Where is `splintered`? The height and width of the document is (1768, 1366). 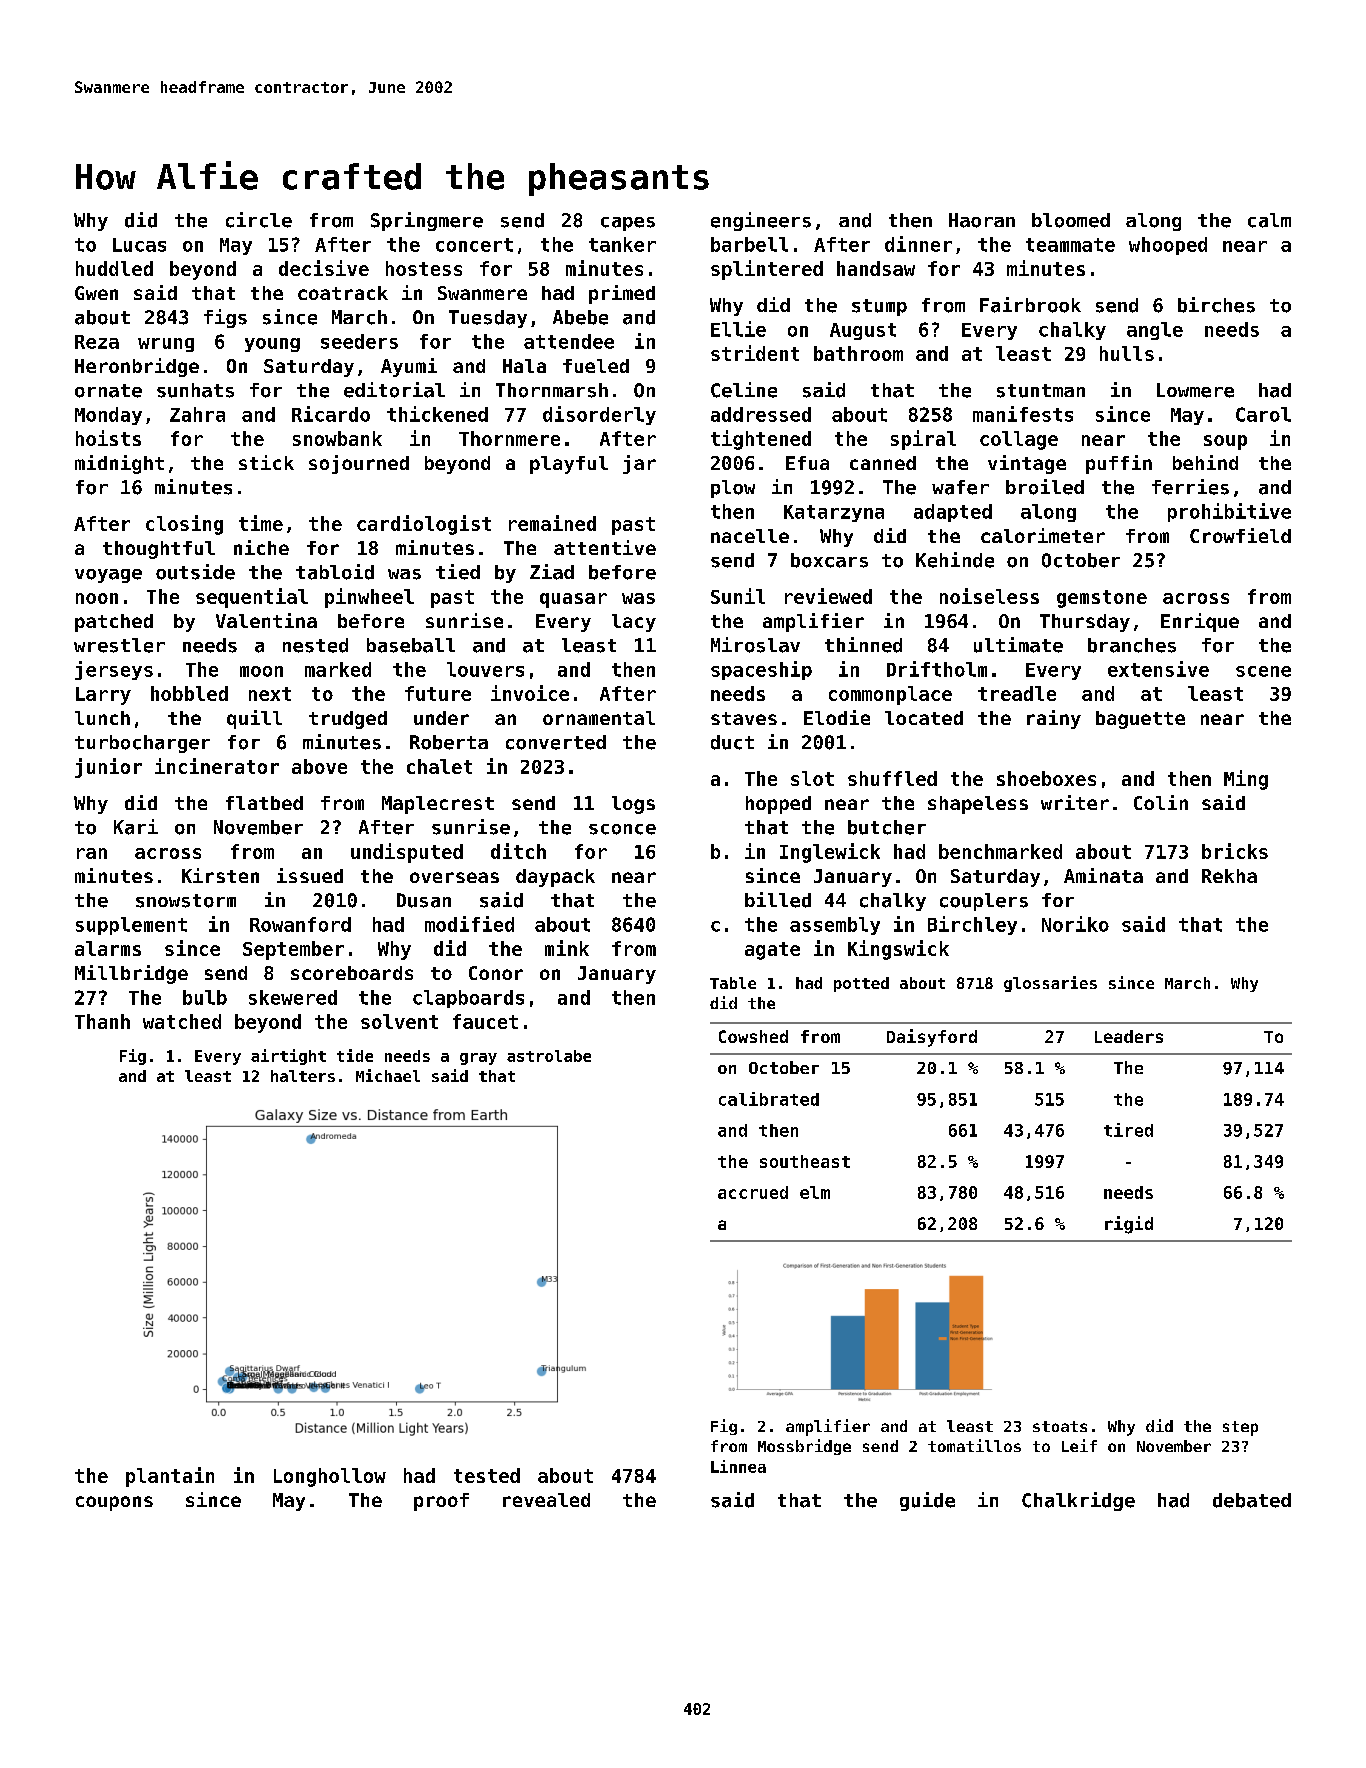
splintered is located at coordinates (767, 270).
